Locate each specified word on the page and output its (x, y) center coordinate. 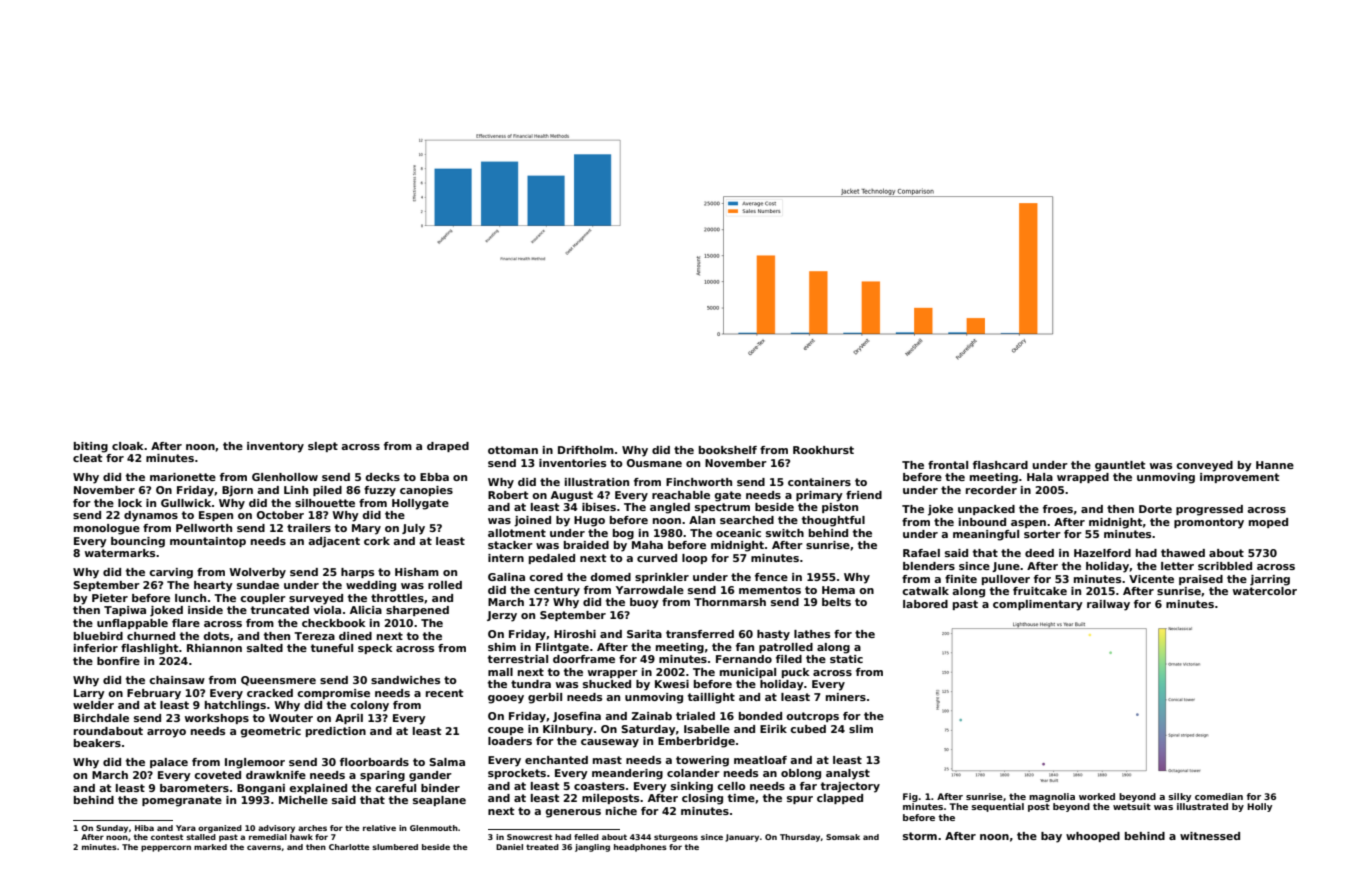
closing (702, 799)
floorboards (374, 762)
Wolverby (257, 573)
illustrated (1202, 806)
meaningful (986, 535)
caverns (264, 847)
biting (91, 447)
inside (205, 610)
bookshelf (728, 450)
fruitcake (1040, 591)
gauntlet (1120, 466)
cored (546, 577)
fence (771, 577)
